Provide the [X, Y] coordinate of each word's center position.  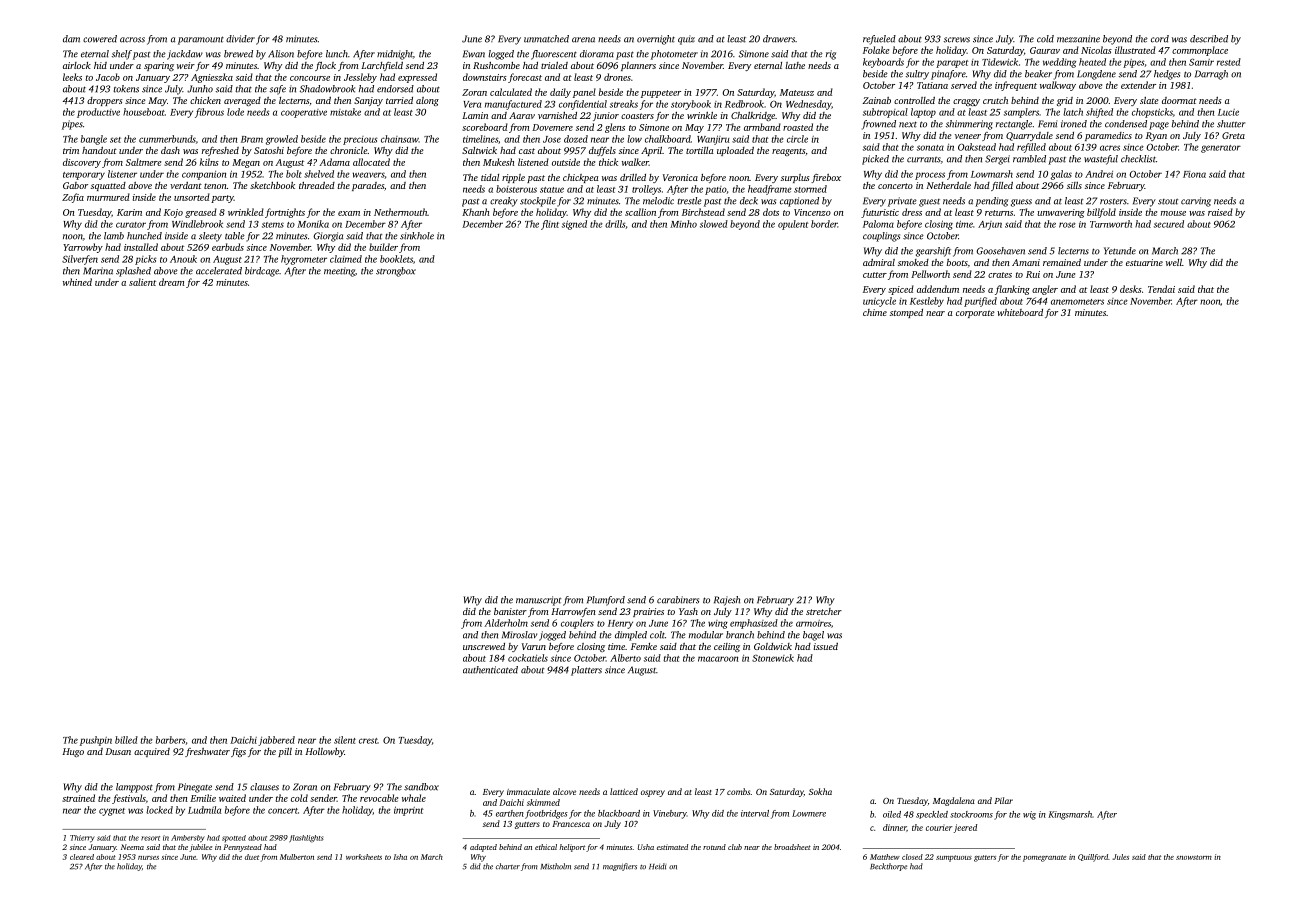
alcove [564, 791]
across [132, 40]
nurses [148, 858]
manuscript [538, 601]
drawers [779, 39]
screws [957, 40]
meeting [339, 272]
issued [826, 646]
